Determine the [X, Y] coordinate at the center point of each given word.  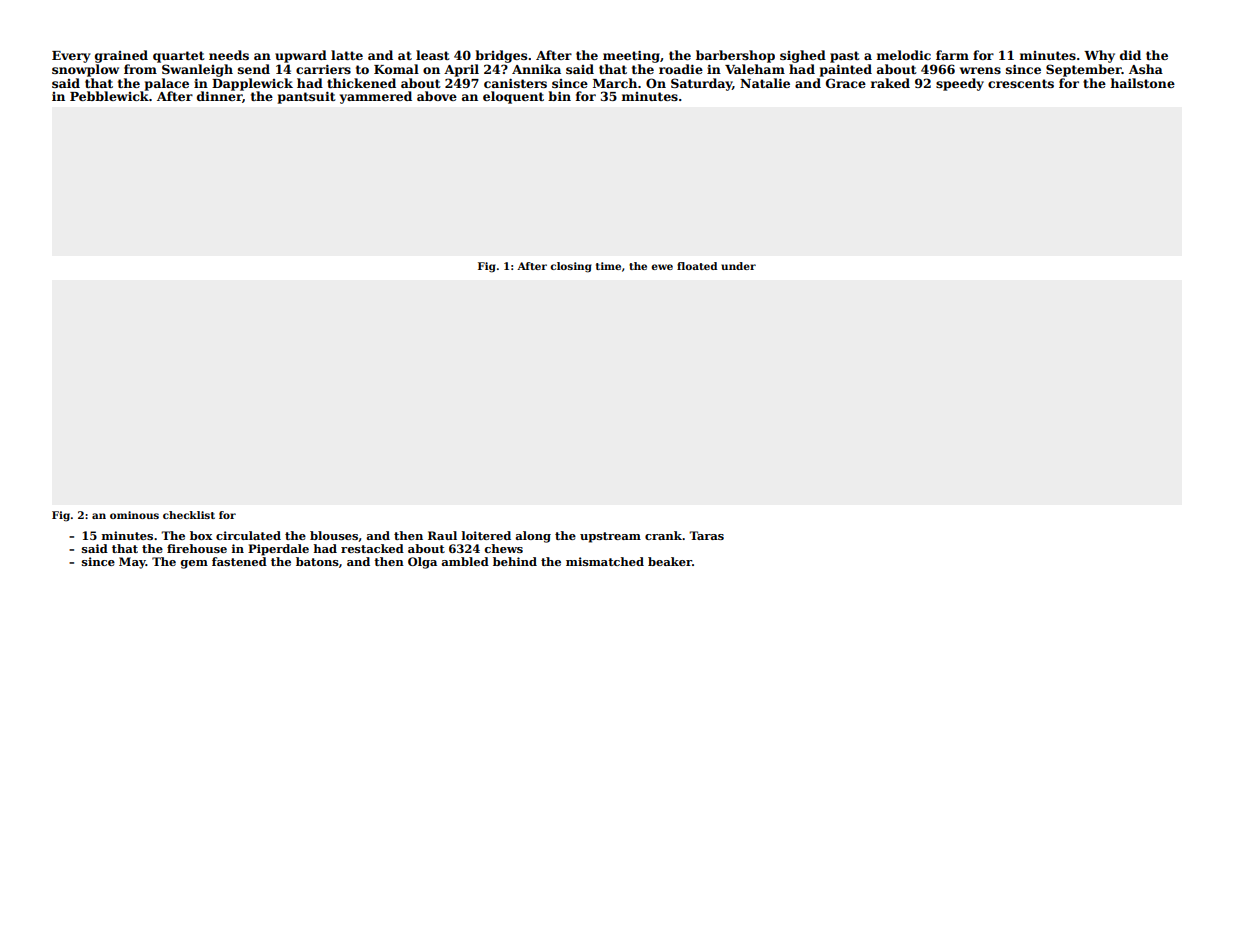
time [608, 266]
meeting [631, 56]
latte [347, 55]
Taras [706, 535]
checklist [189, 515]
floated [697, 266]
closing [571, 267]
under [738, 266]
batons [317, 561]
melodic [904, 55]
